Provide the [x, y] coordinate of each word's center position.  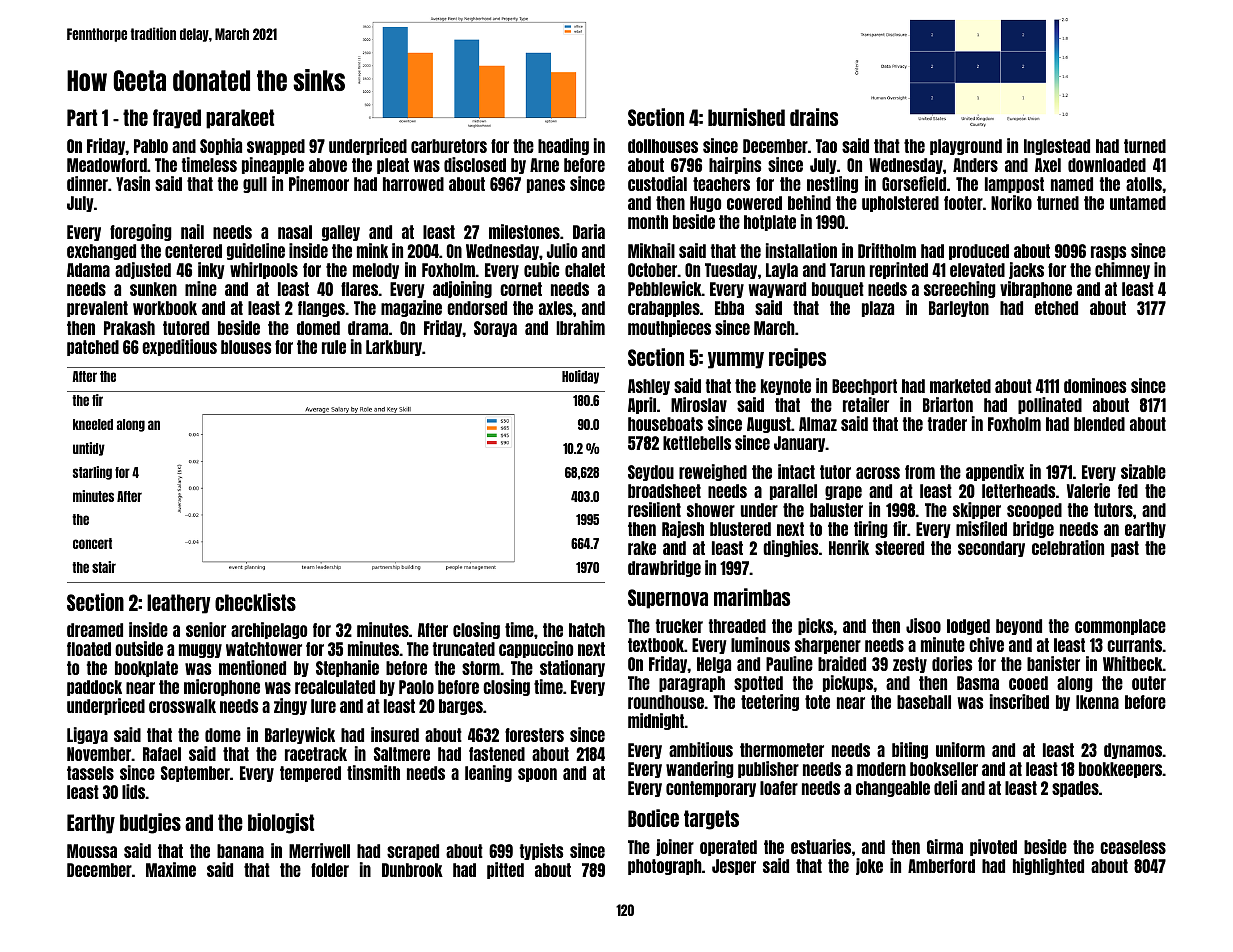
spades [1075, 789]
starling [92, 473]
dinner [87, 183]
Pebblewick [665, 288]
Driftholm [887, 250]
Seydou [651, 473]
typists [541, 851]
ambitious [701, 749]
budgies [150, 823]
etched [1056, 308]
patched [93, 348]
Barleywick [300, 735]
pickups [848, 683]
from [920, 472]
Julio [562, 250]
